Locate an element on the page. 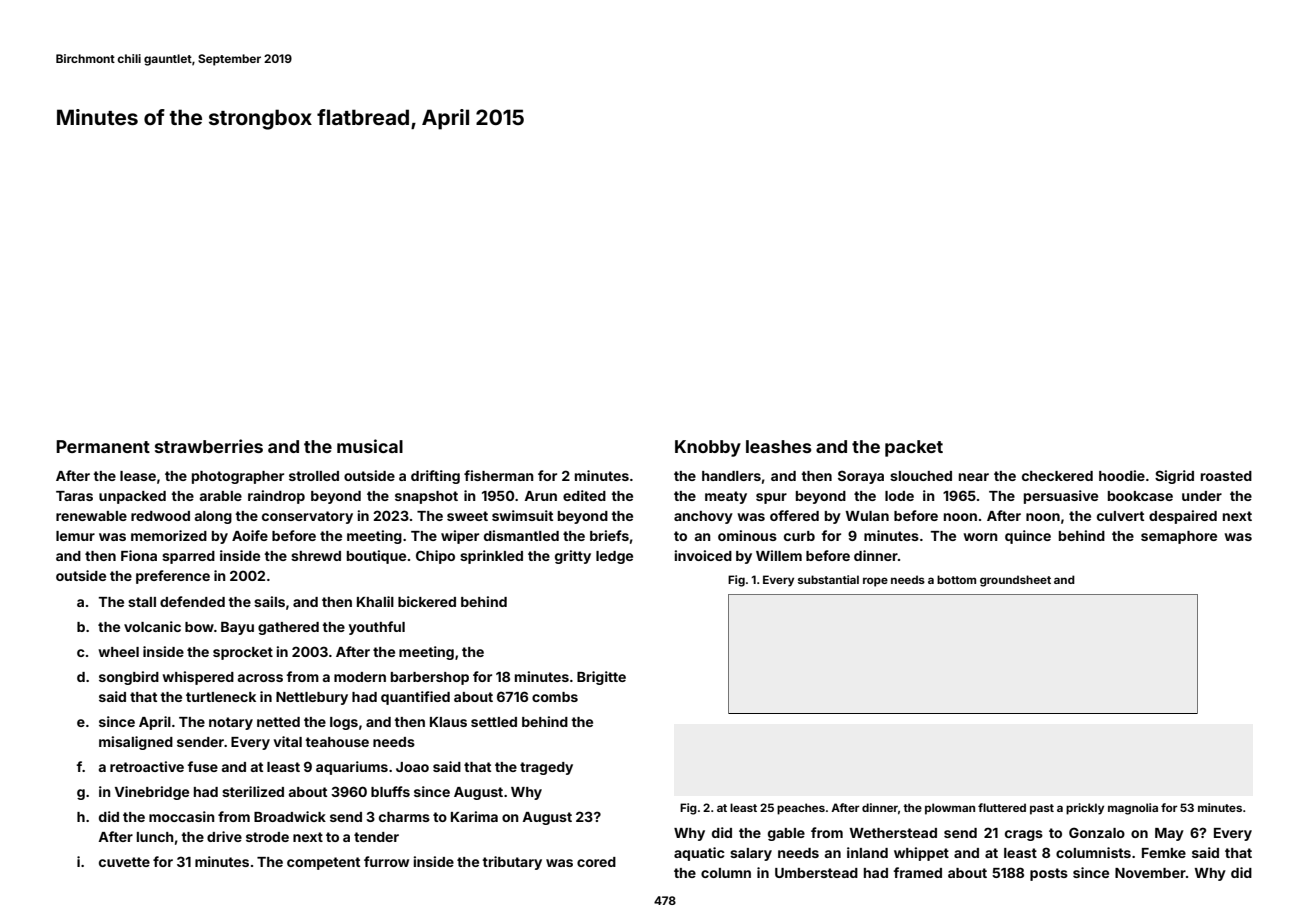  Permanent is located at coordinates (103, 446).
